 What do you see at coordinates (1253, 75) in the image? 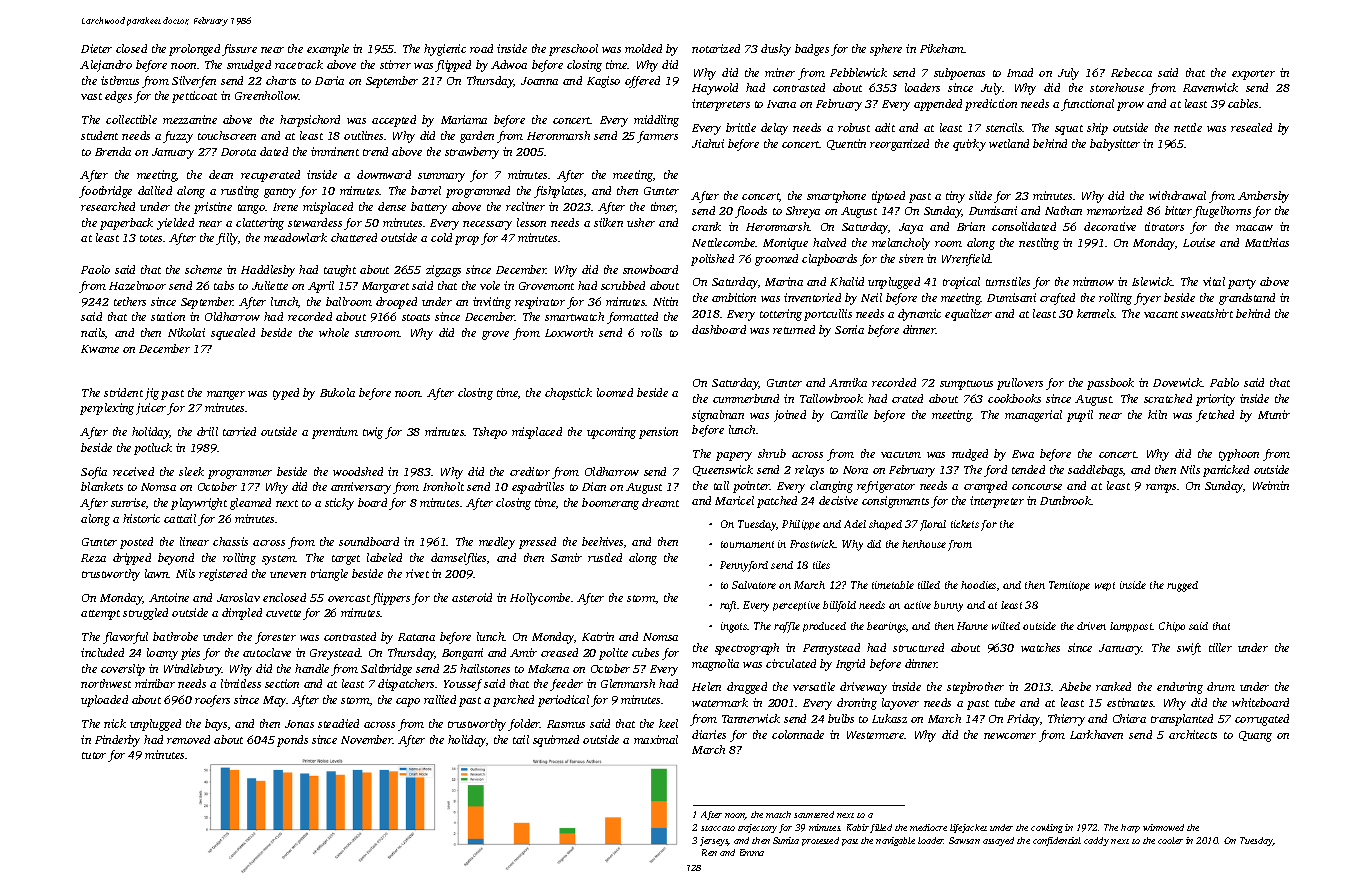
I see `exporter` at bounding box center [1253, 75].
